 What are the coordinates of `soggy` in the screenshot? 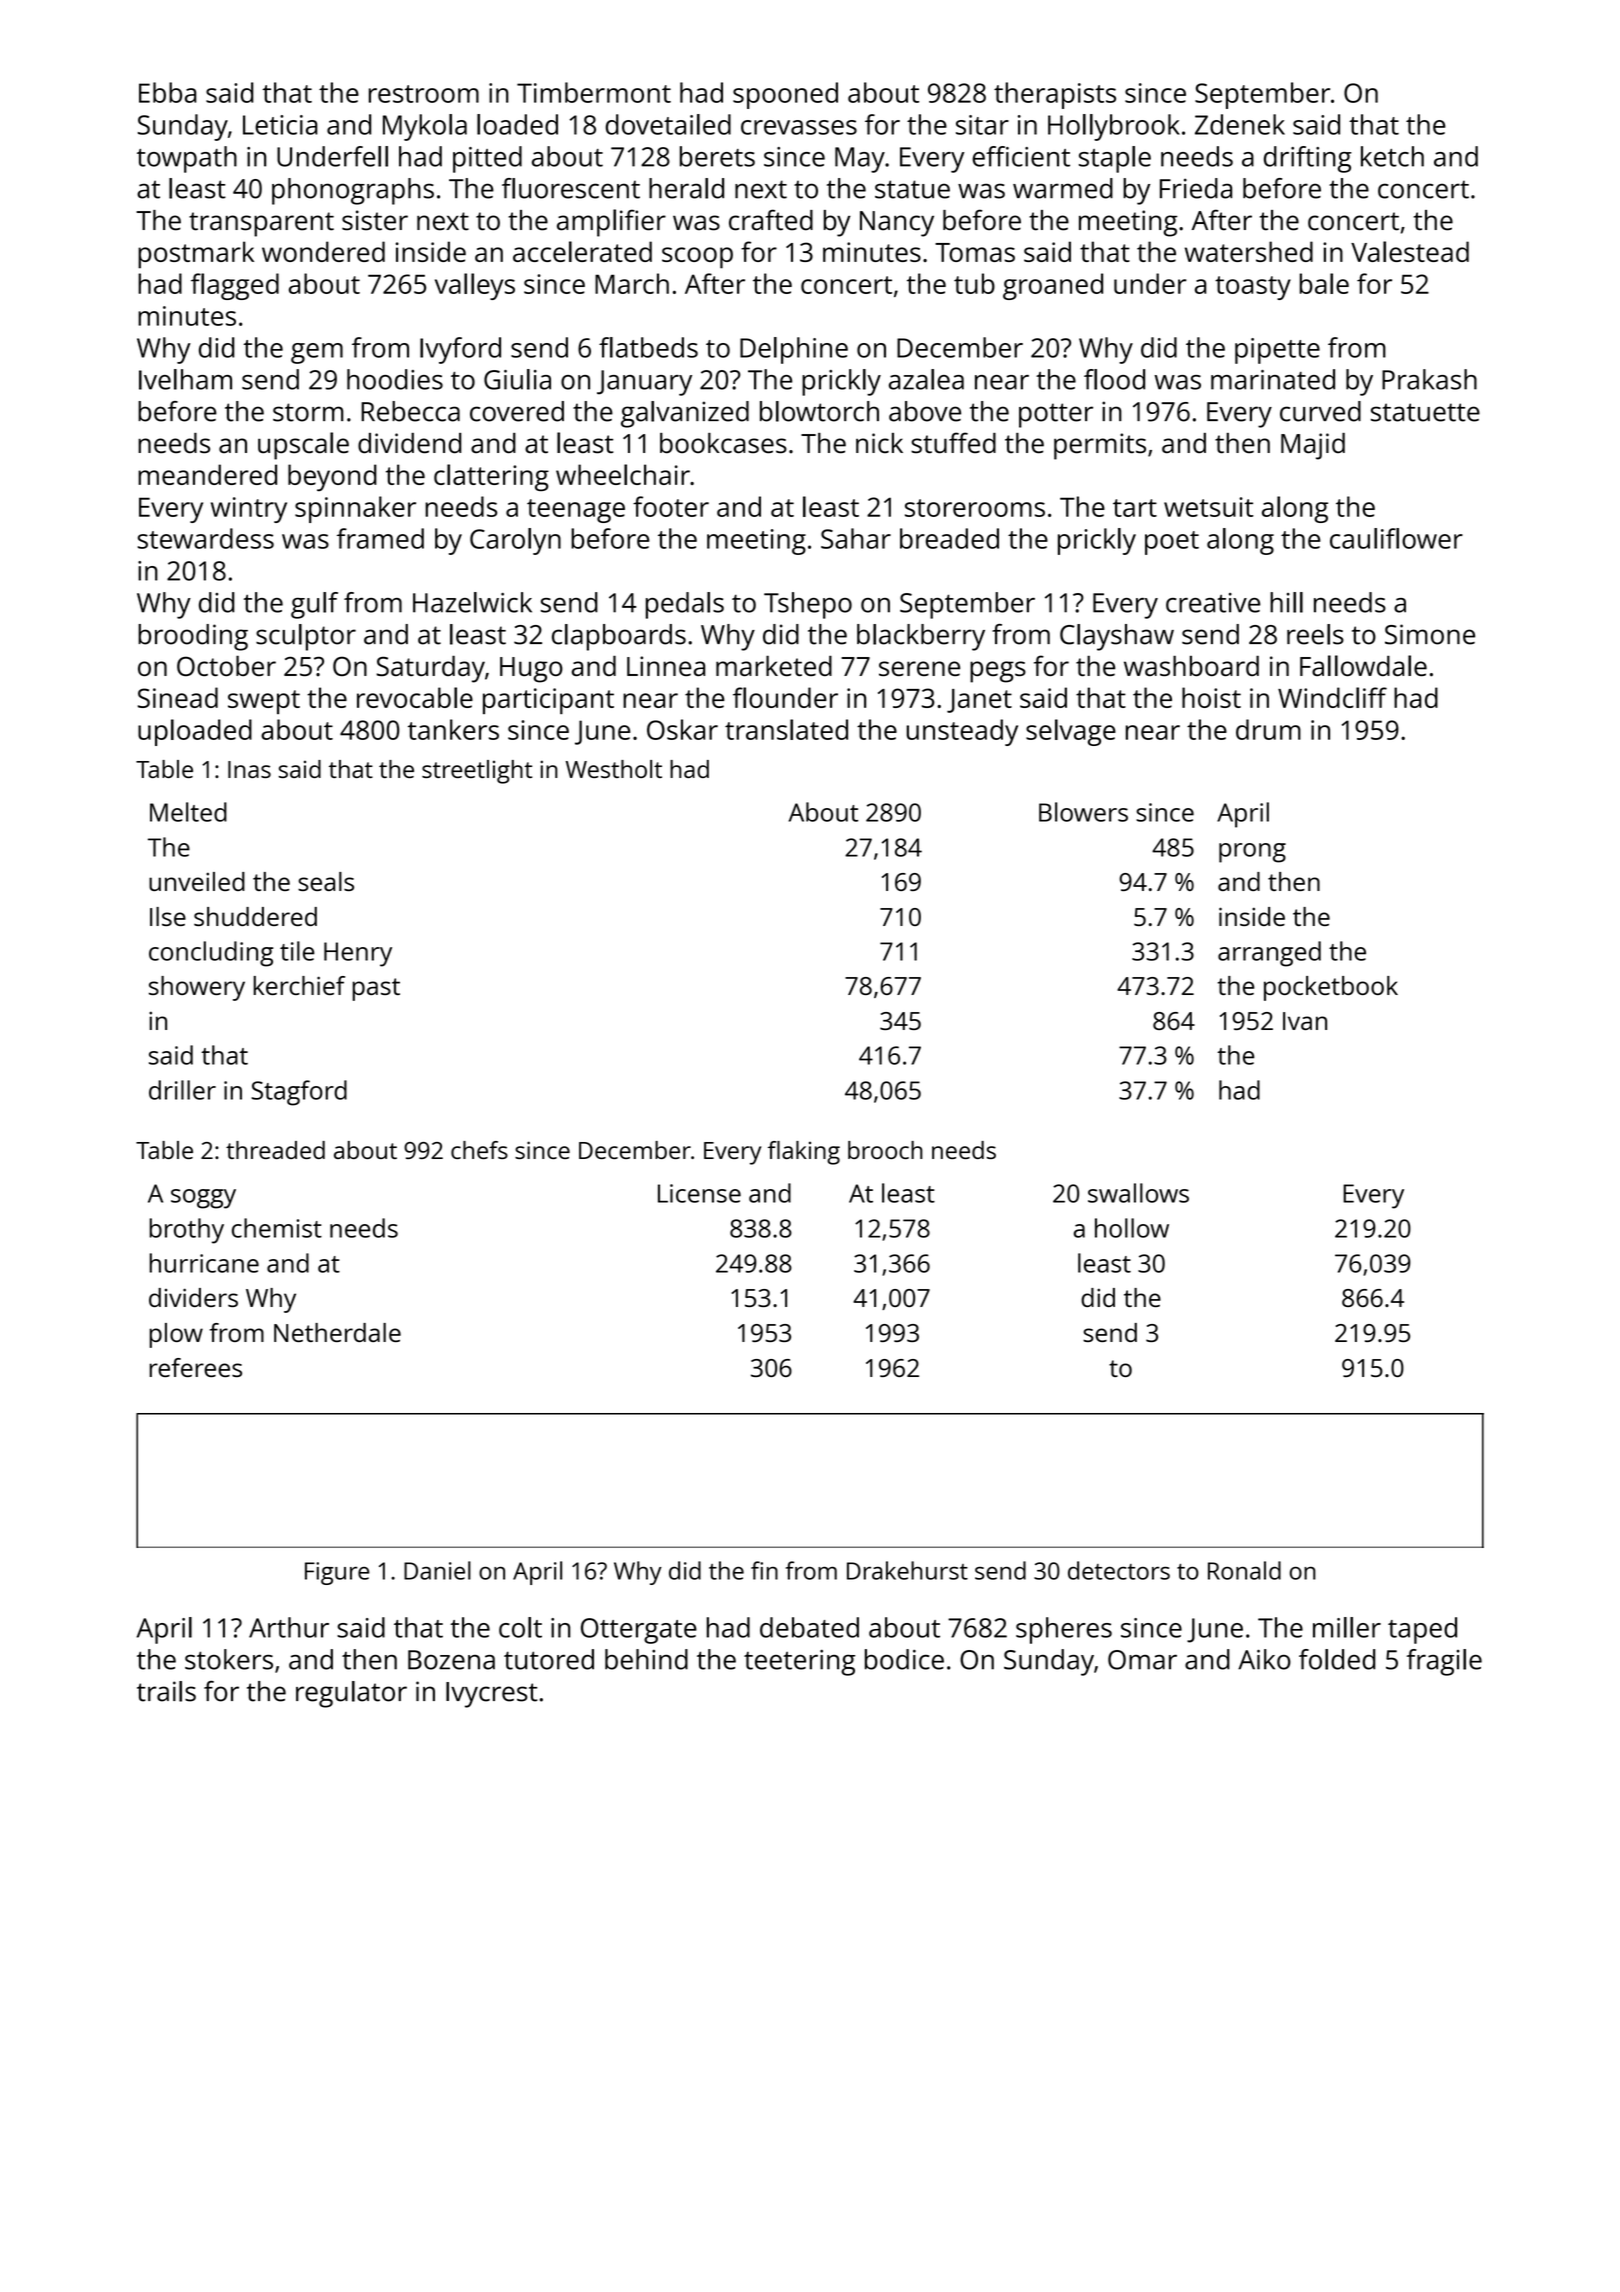 It's located at (203, 1199).
